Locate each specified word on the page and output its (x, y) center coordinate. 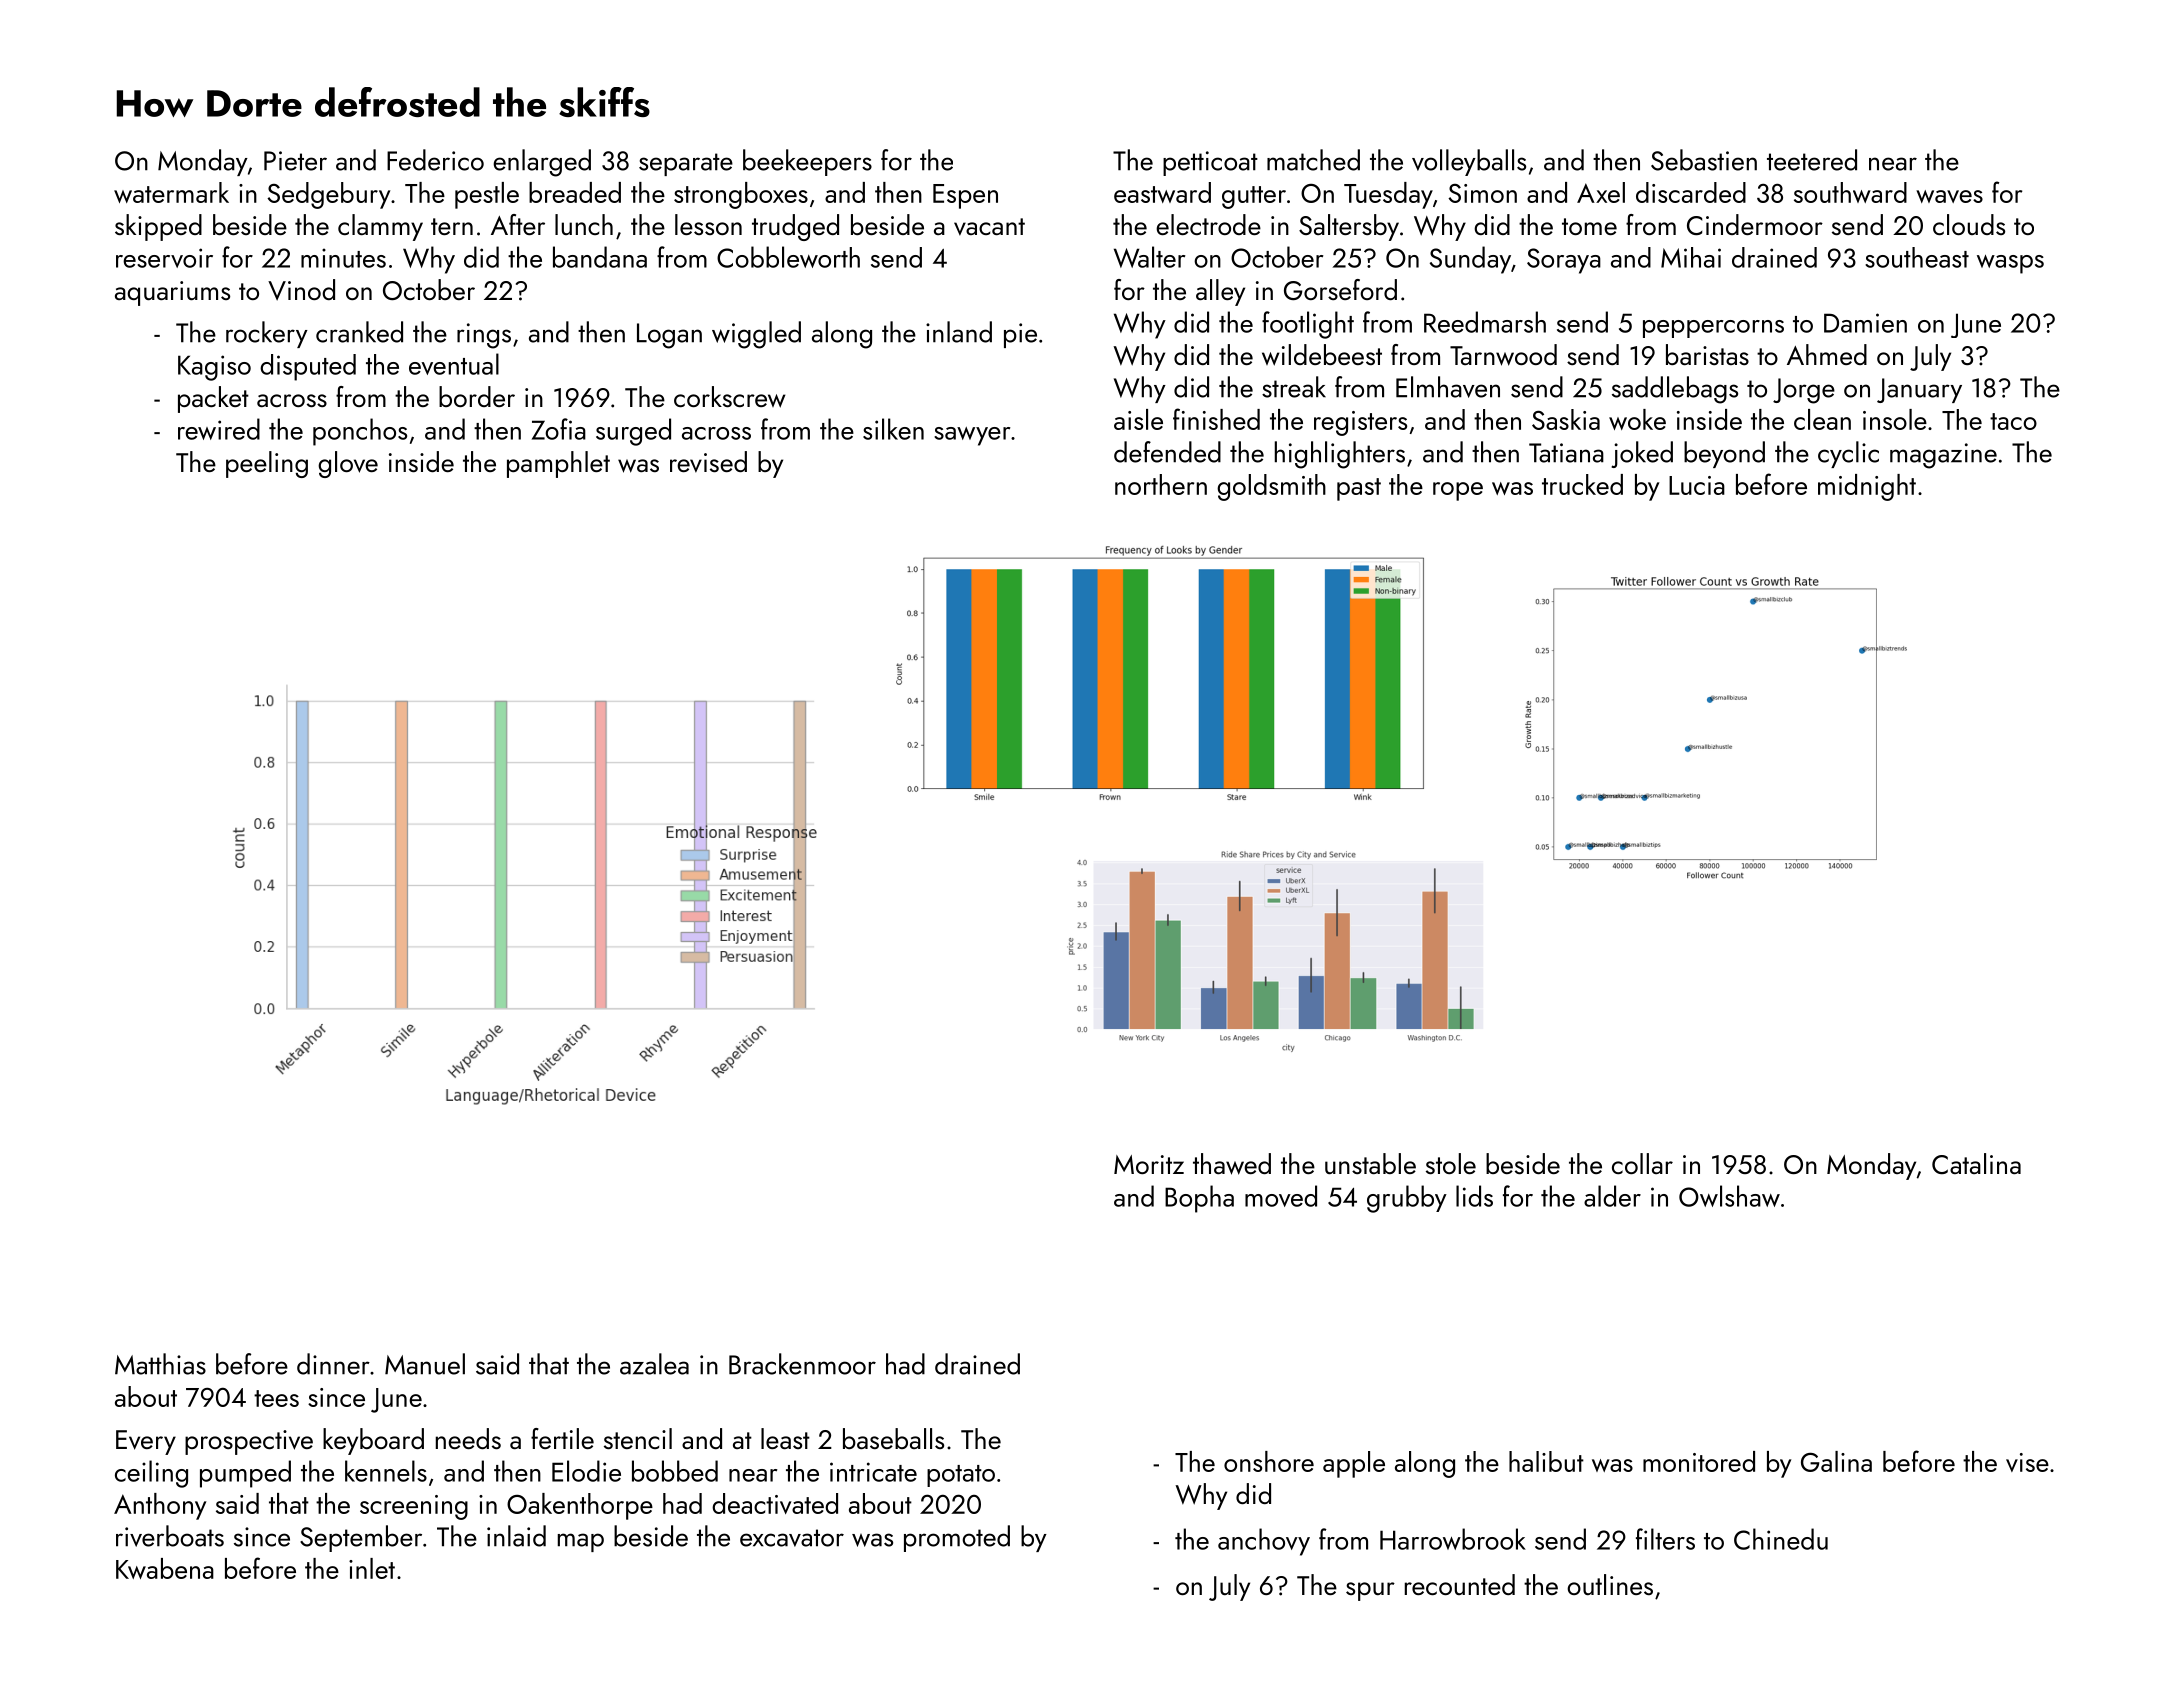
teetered (1812, 160)
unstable (1370, 1163)
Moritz (1149, 1164)
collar (1642, 1163)
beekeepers (807, 162)
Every (146, 1442)
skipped (158, 227)
